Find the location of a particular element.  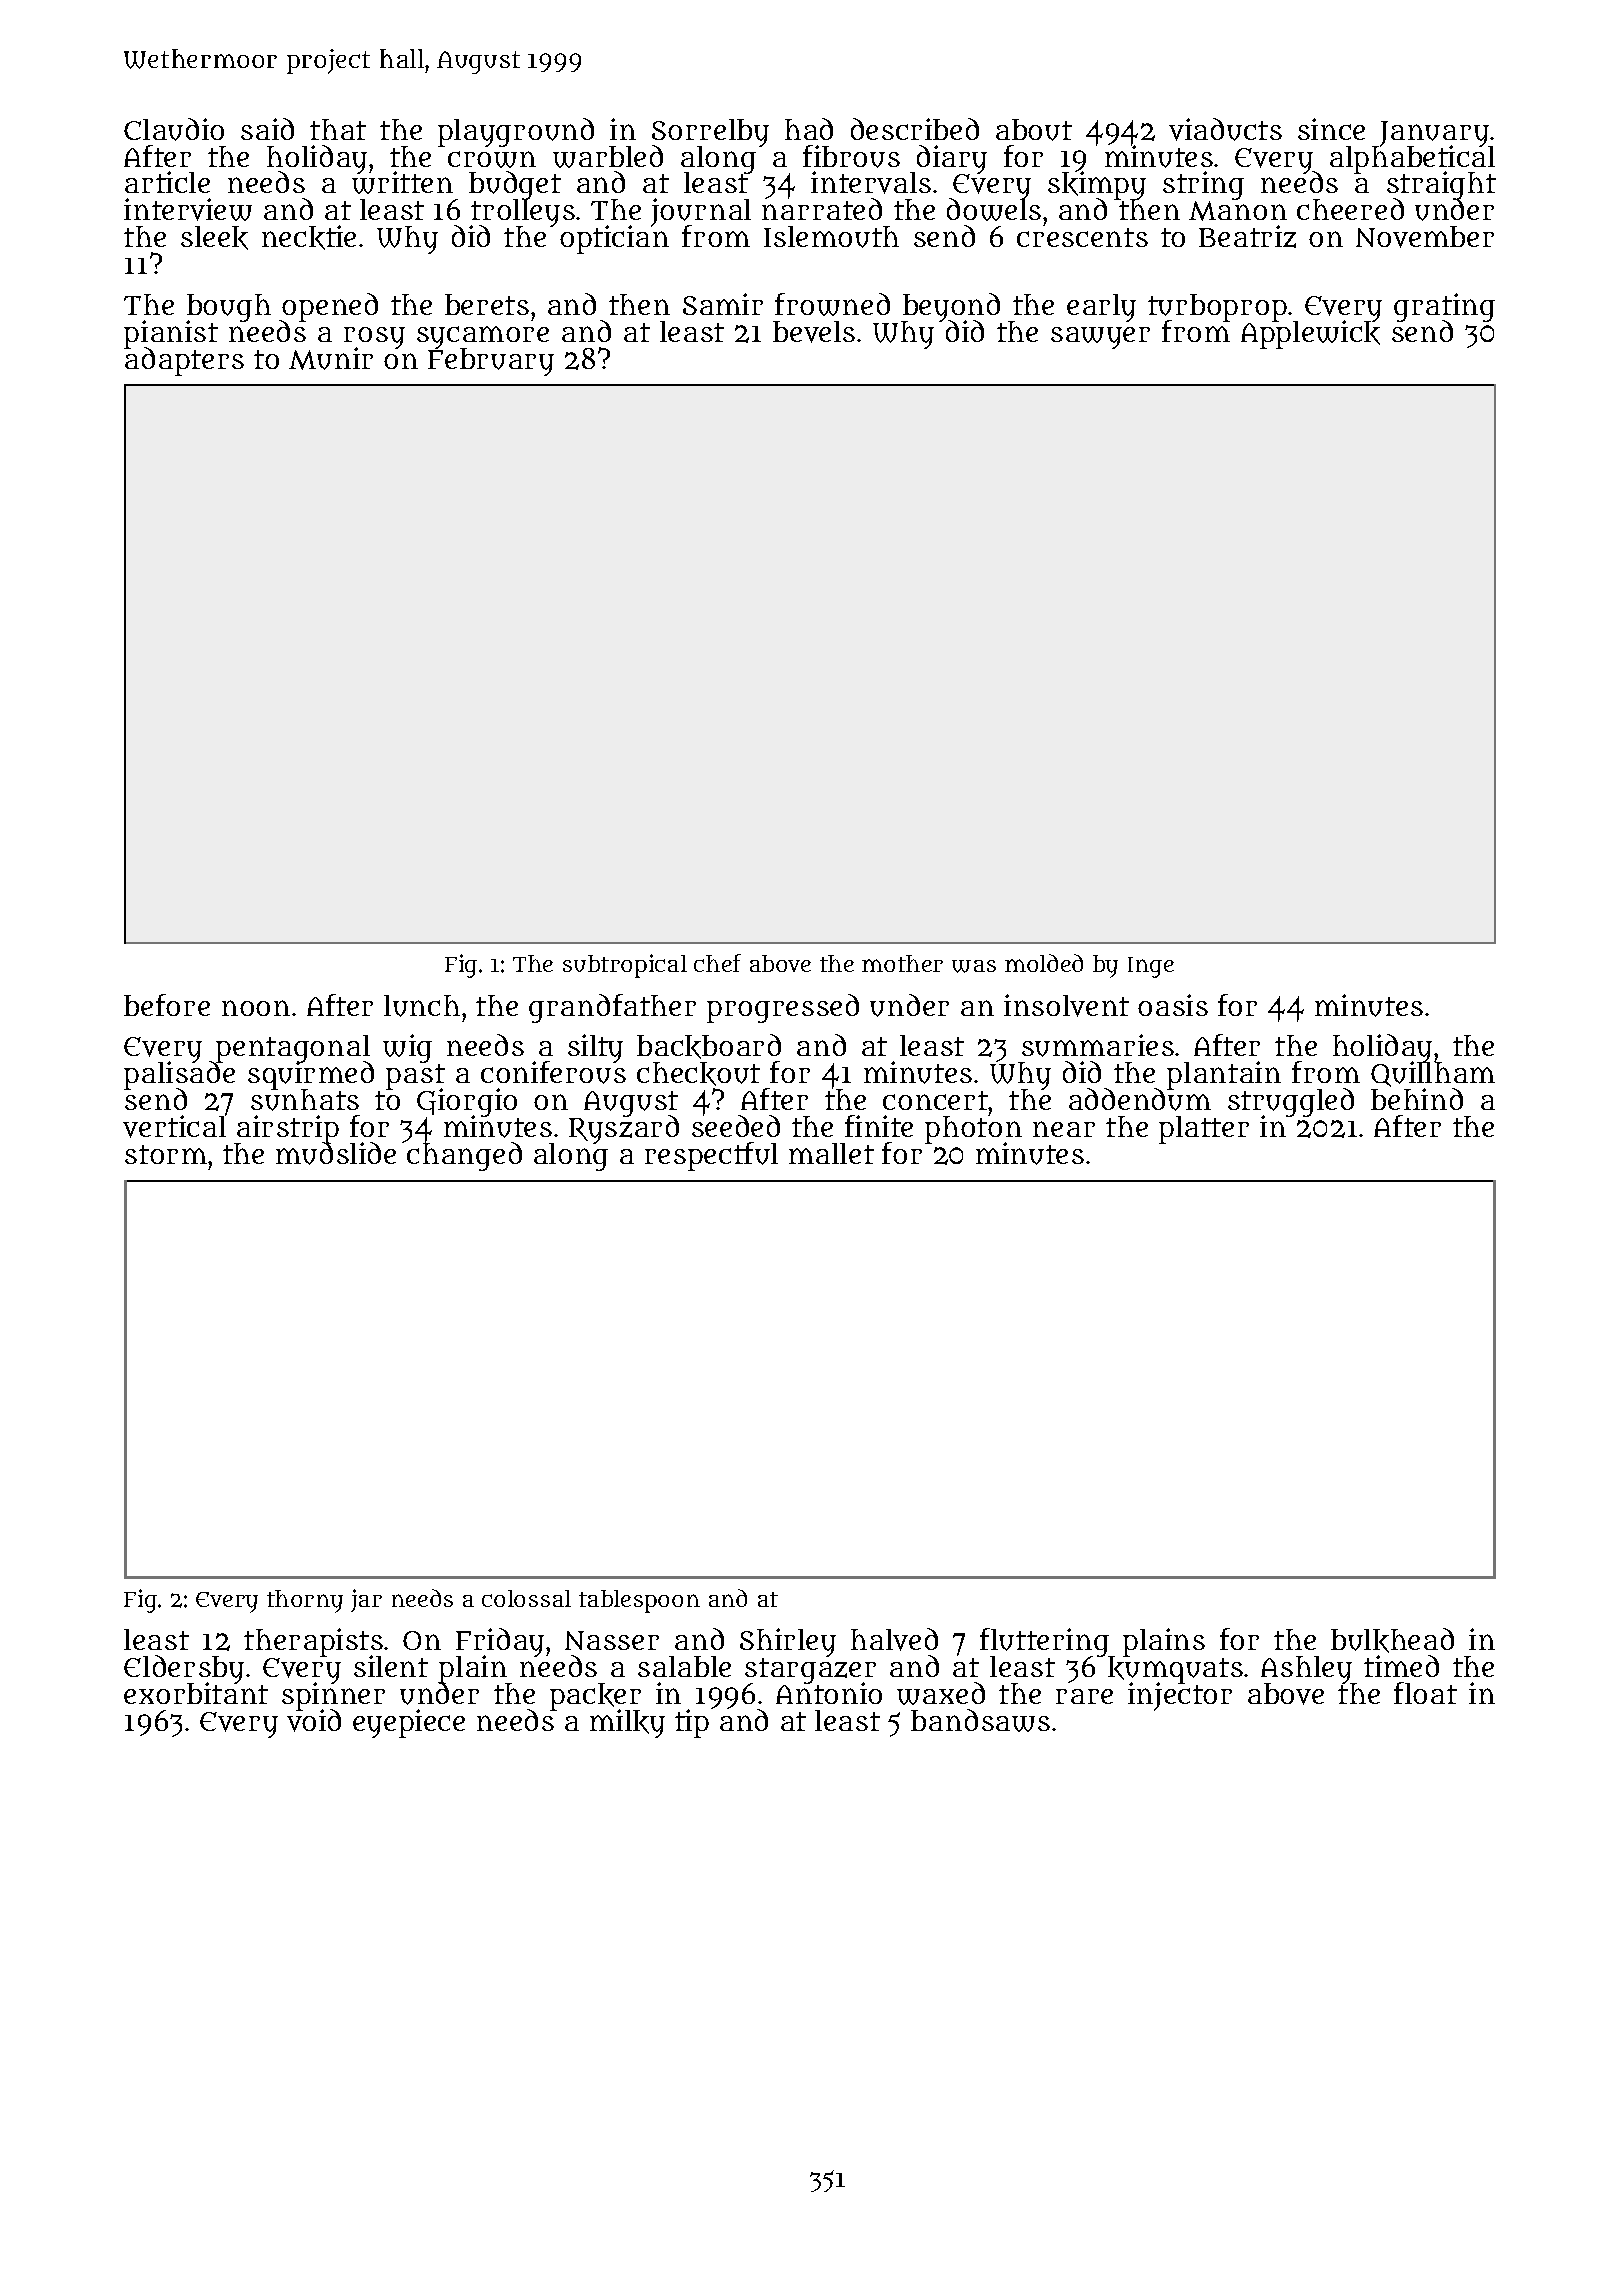

noon is located at coordinates (256, 1008).
